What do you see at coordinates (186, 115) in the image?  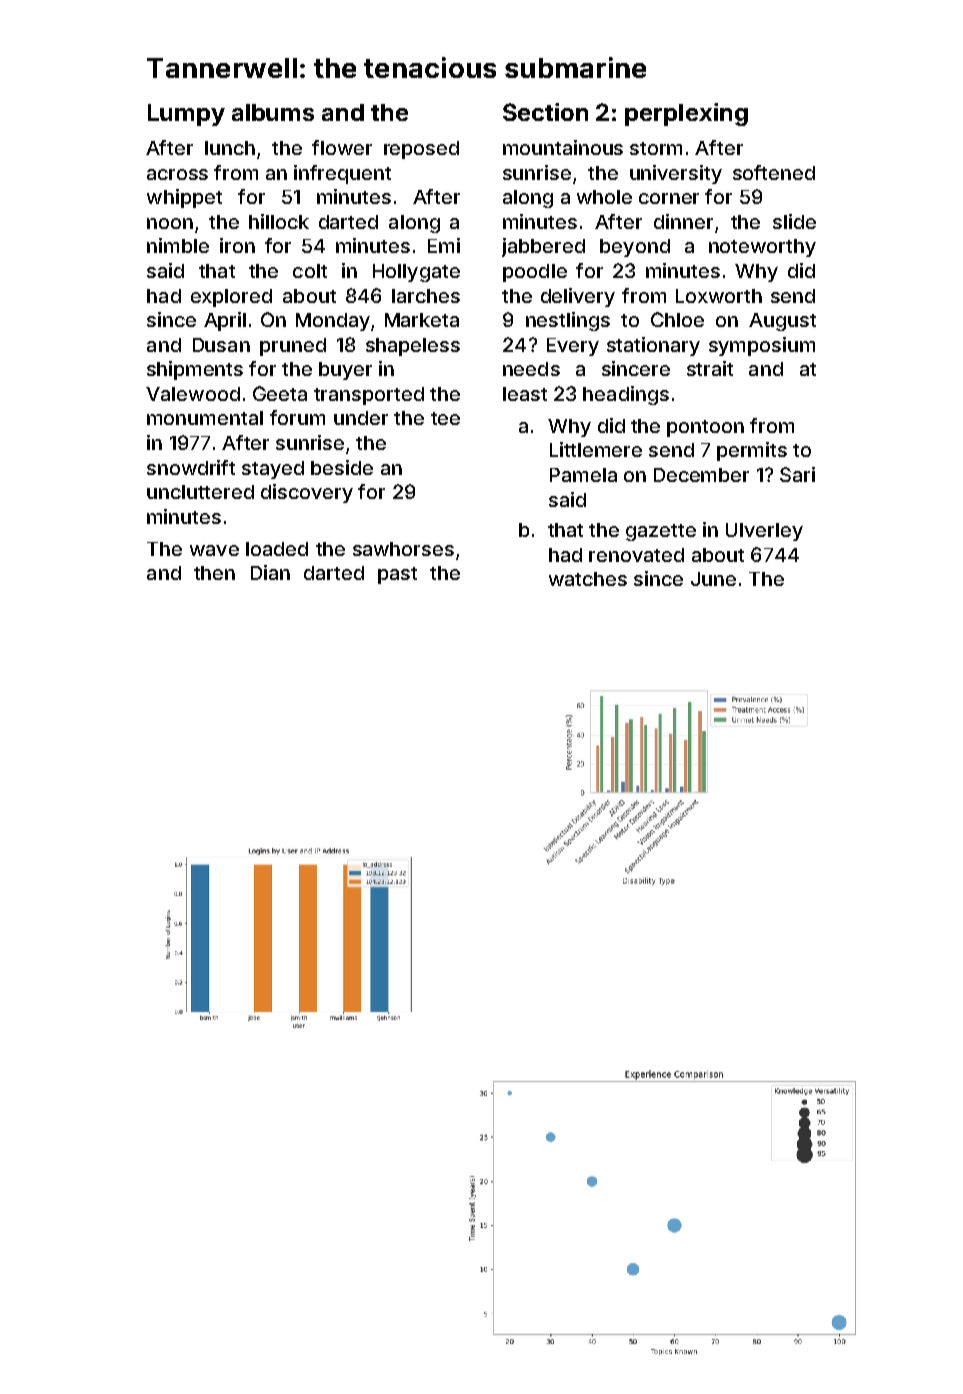 I see `Lumpy` at bounding box center [186, 115].
